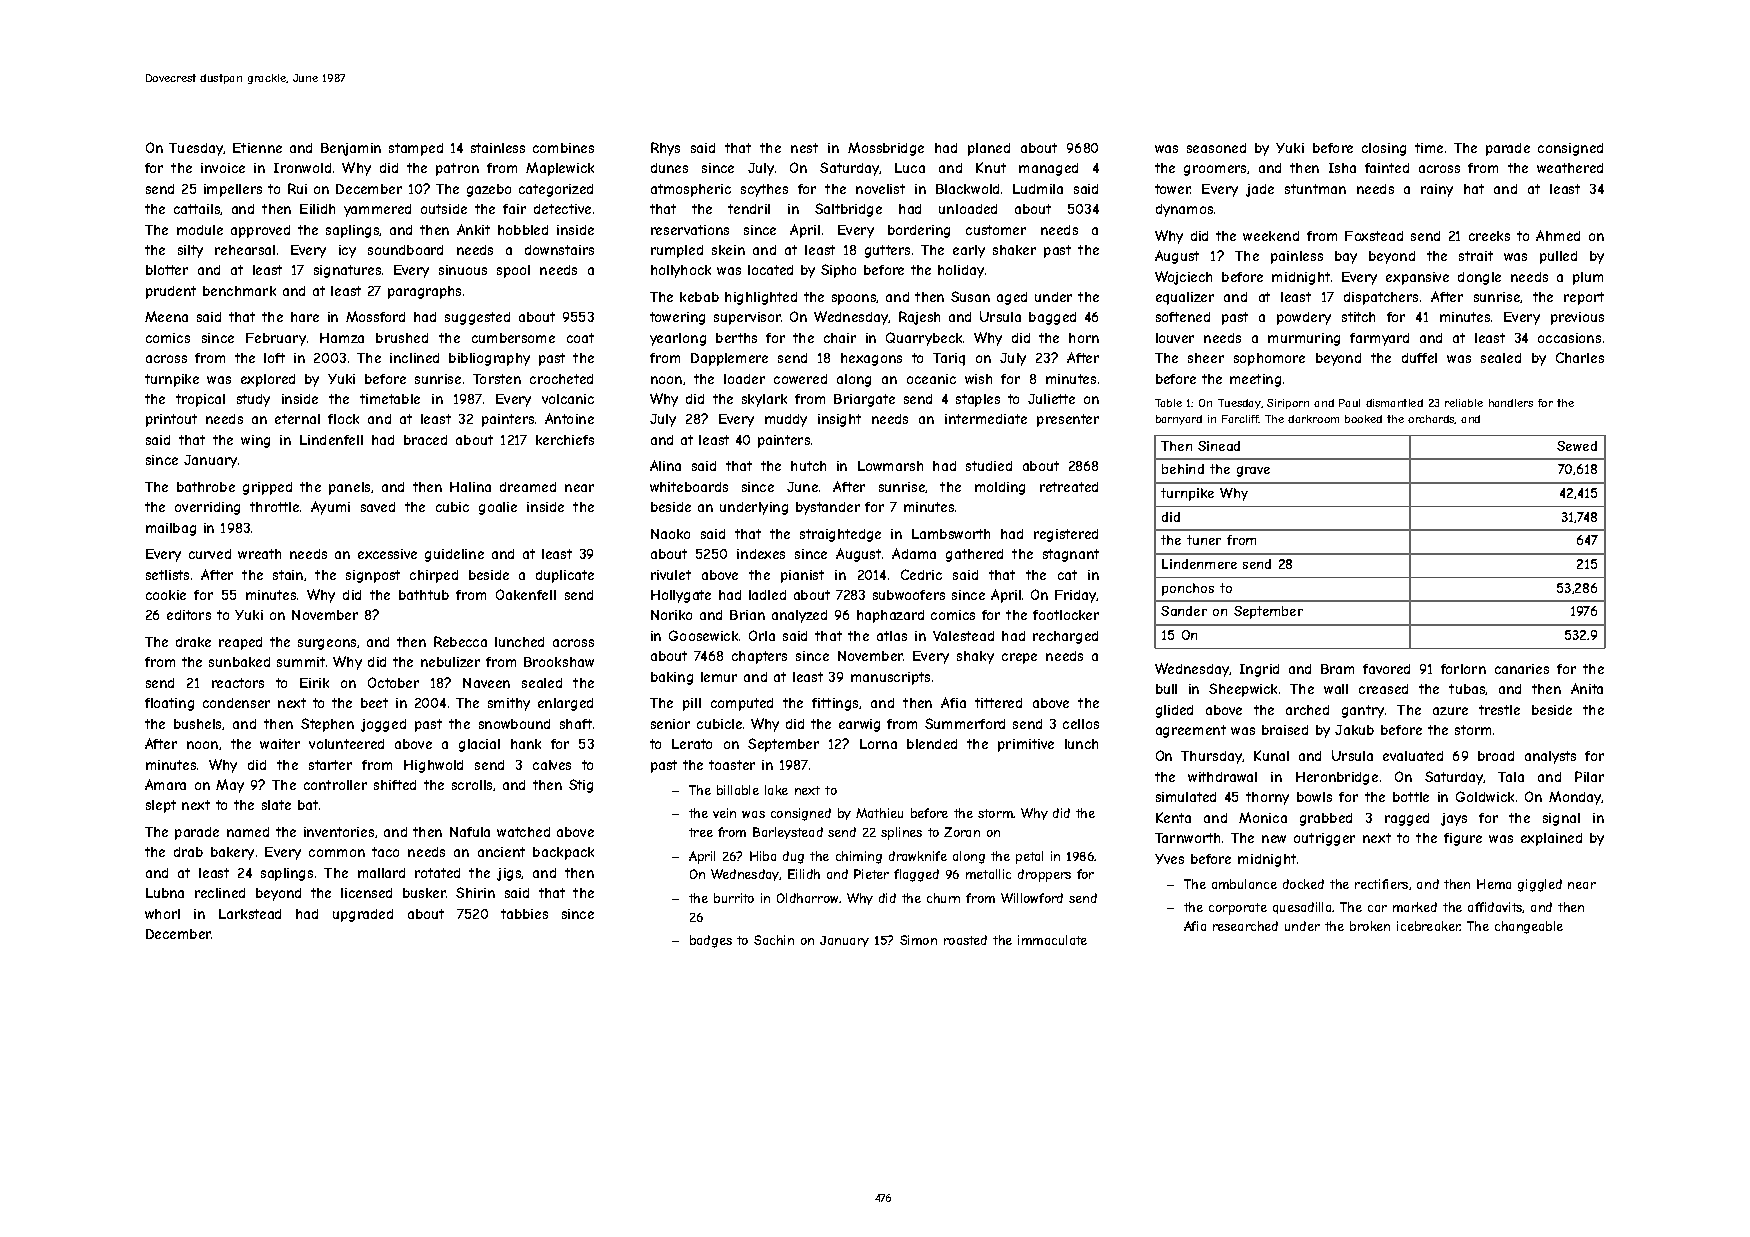 Image resolution: width=1750 pixels, height=1237 pixels. I want to click on mailbag, so click(171, 529).
